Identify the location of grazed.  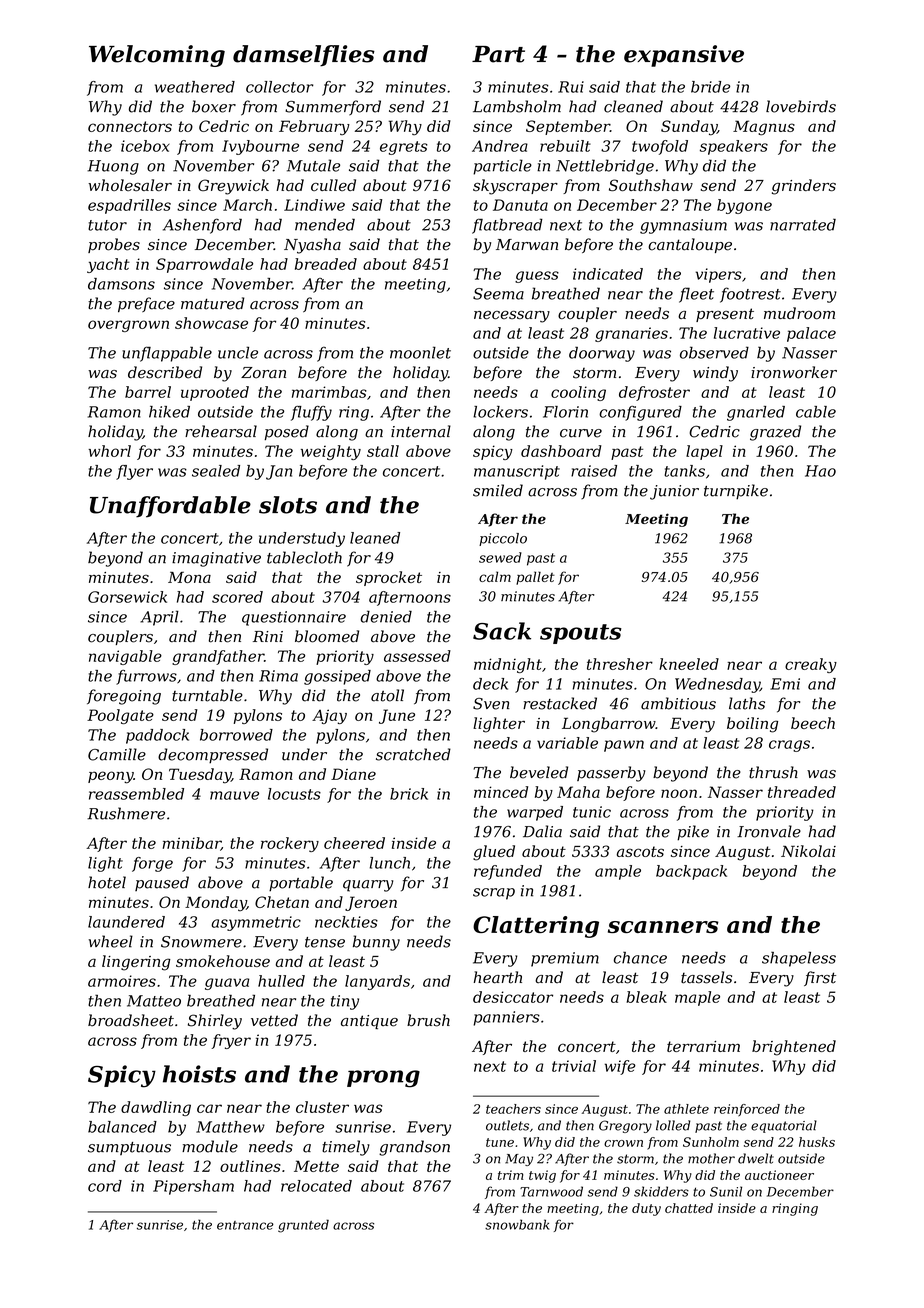
(775, 433).
